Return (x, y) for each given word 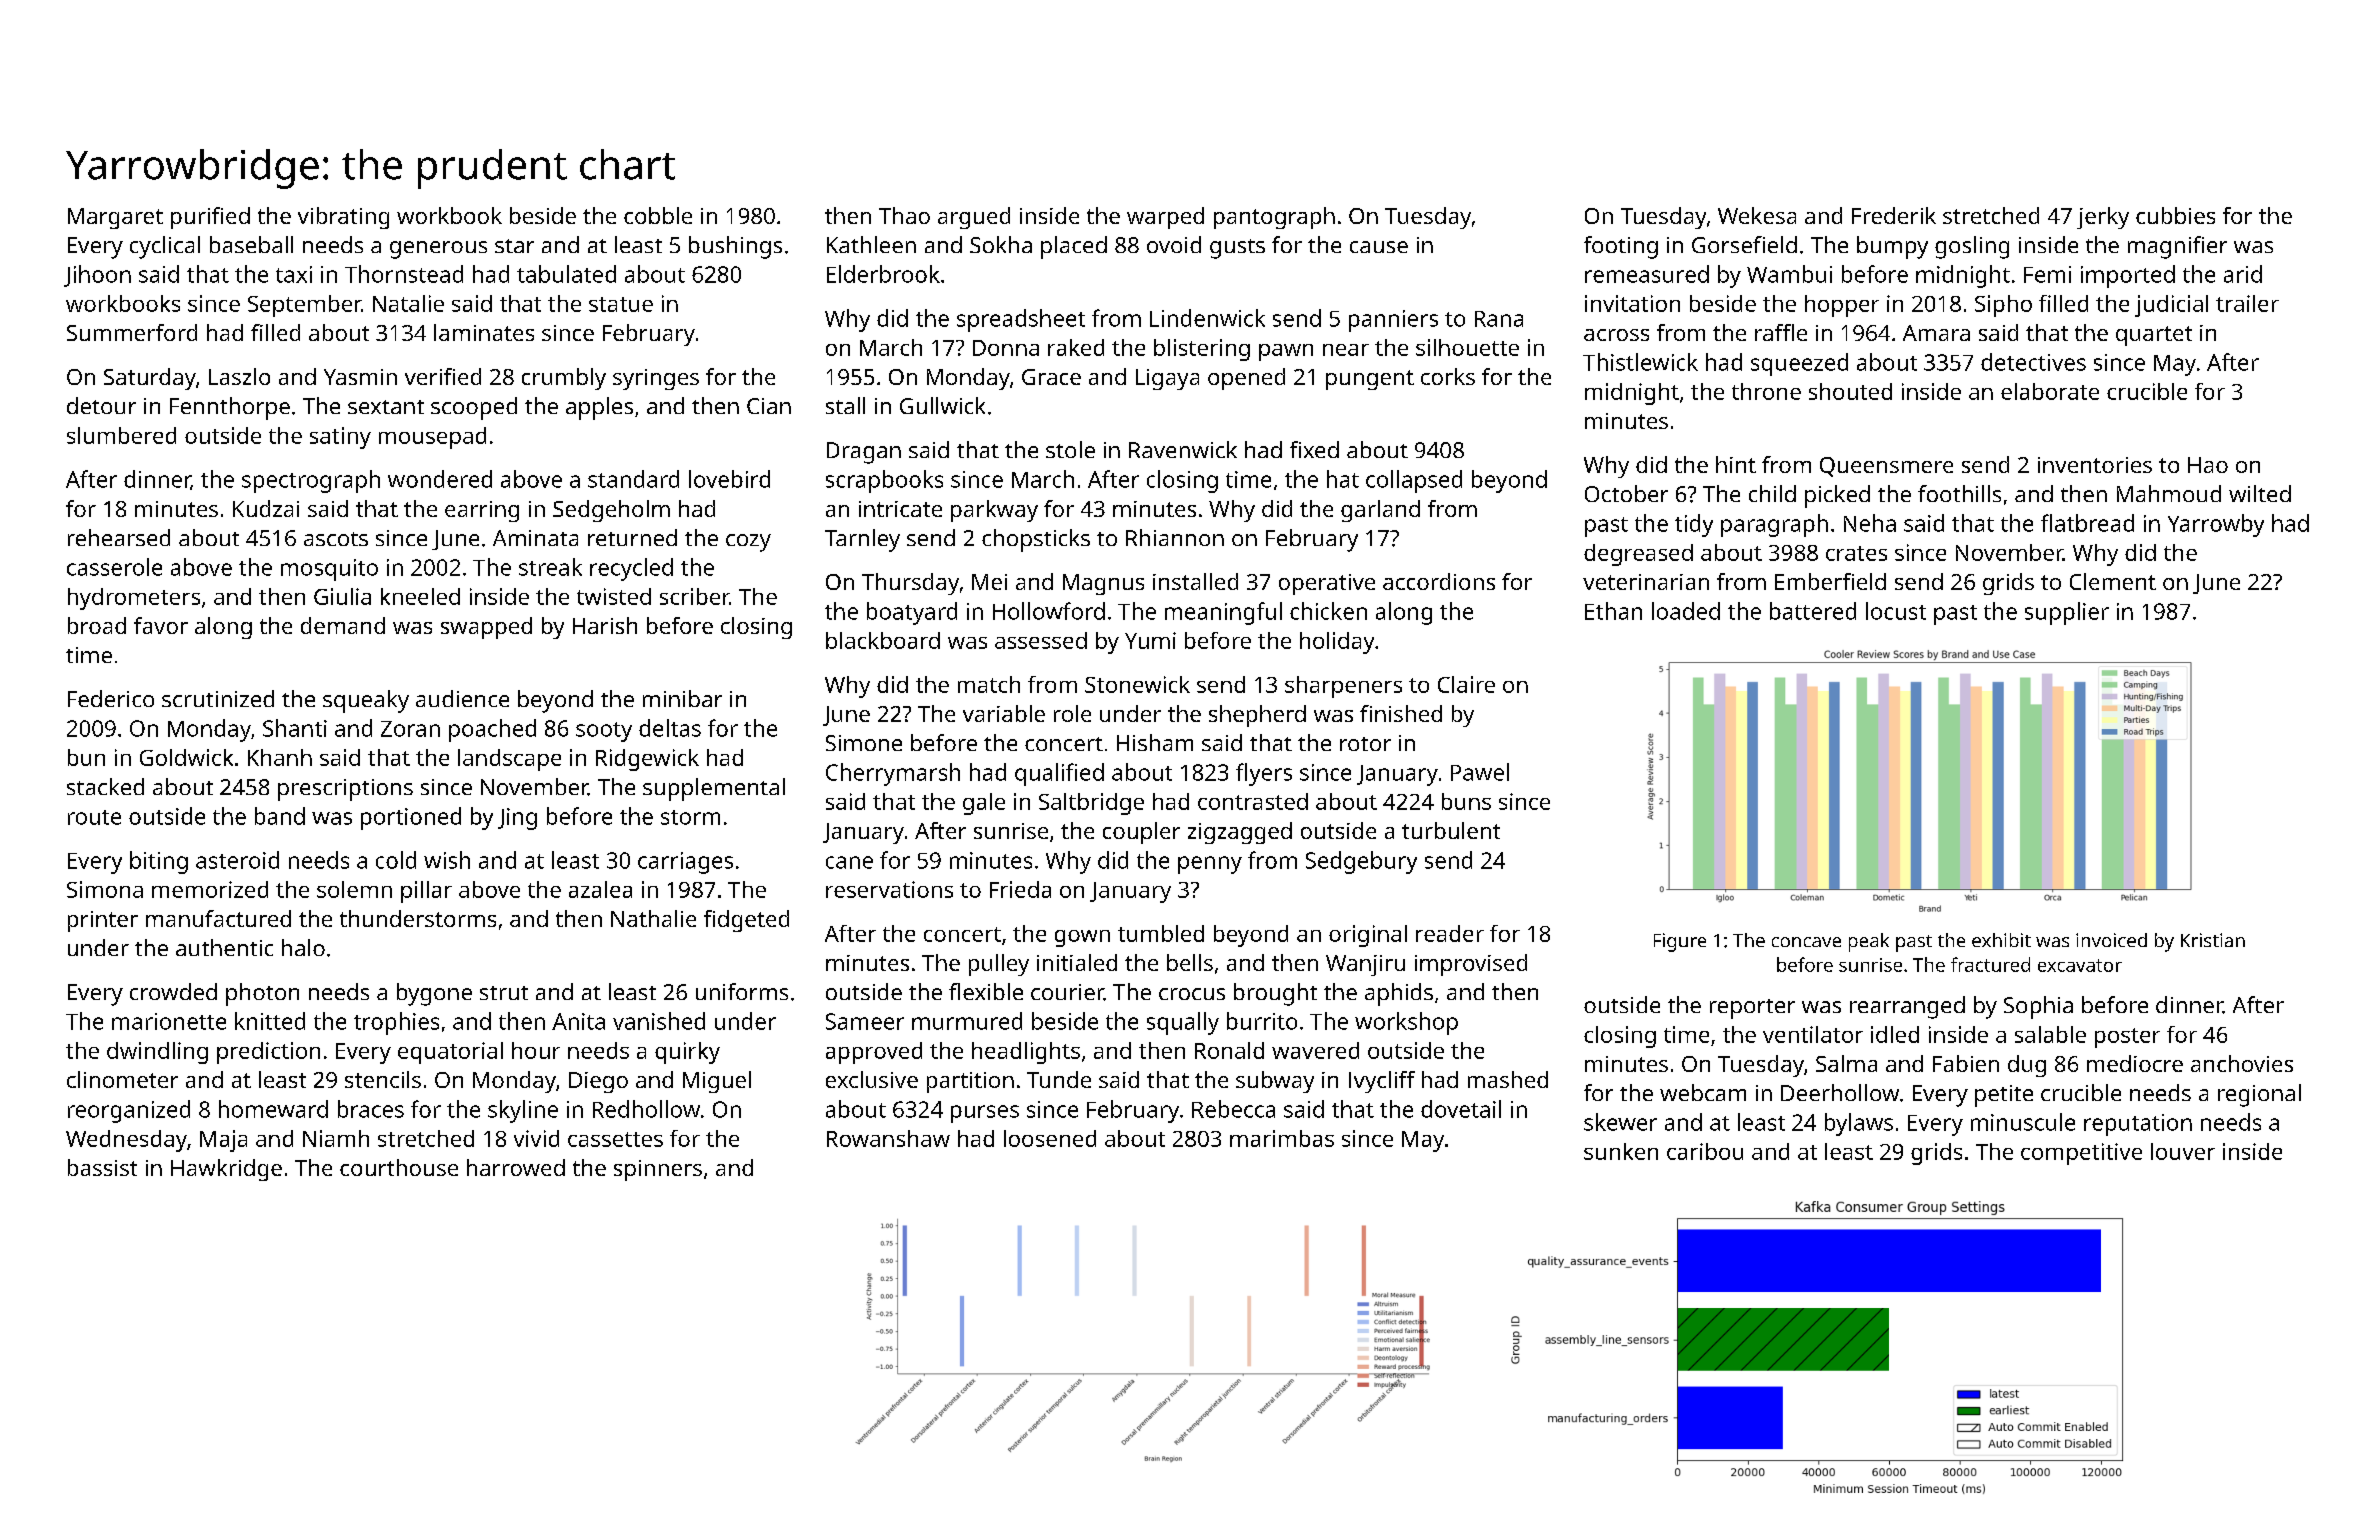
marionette (169, 1021)
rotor (1365, 744)
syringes (656, 379)
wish (447, 860)
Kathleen (871, 244)
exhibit (2001, 940)
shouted (1850, 391)
